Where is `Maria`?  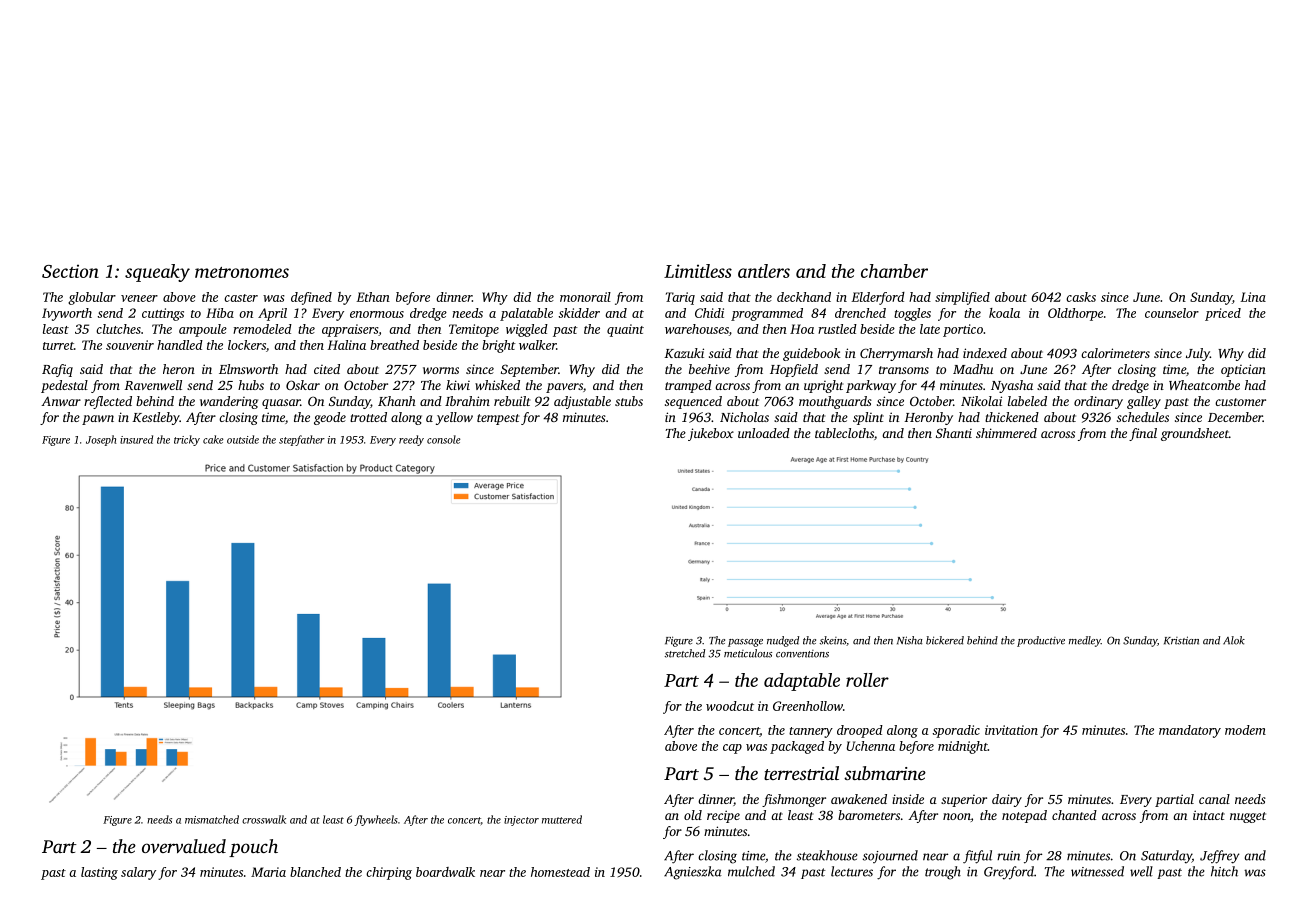 Maria is located at coordinates (268, 872).
